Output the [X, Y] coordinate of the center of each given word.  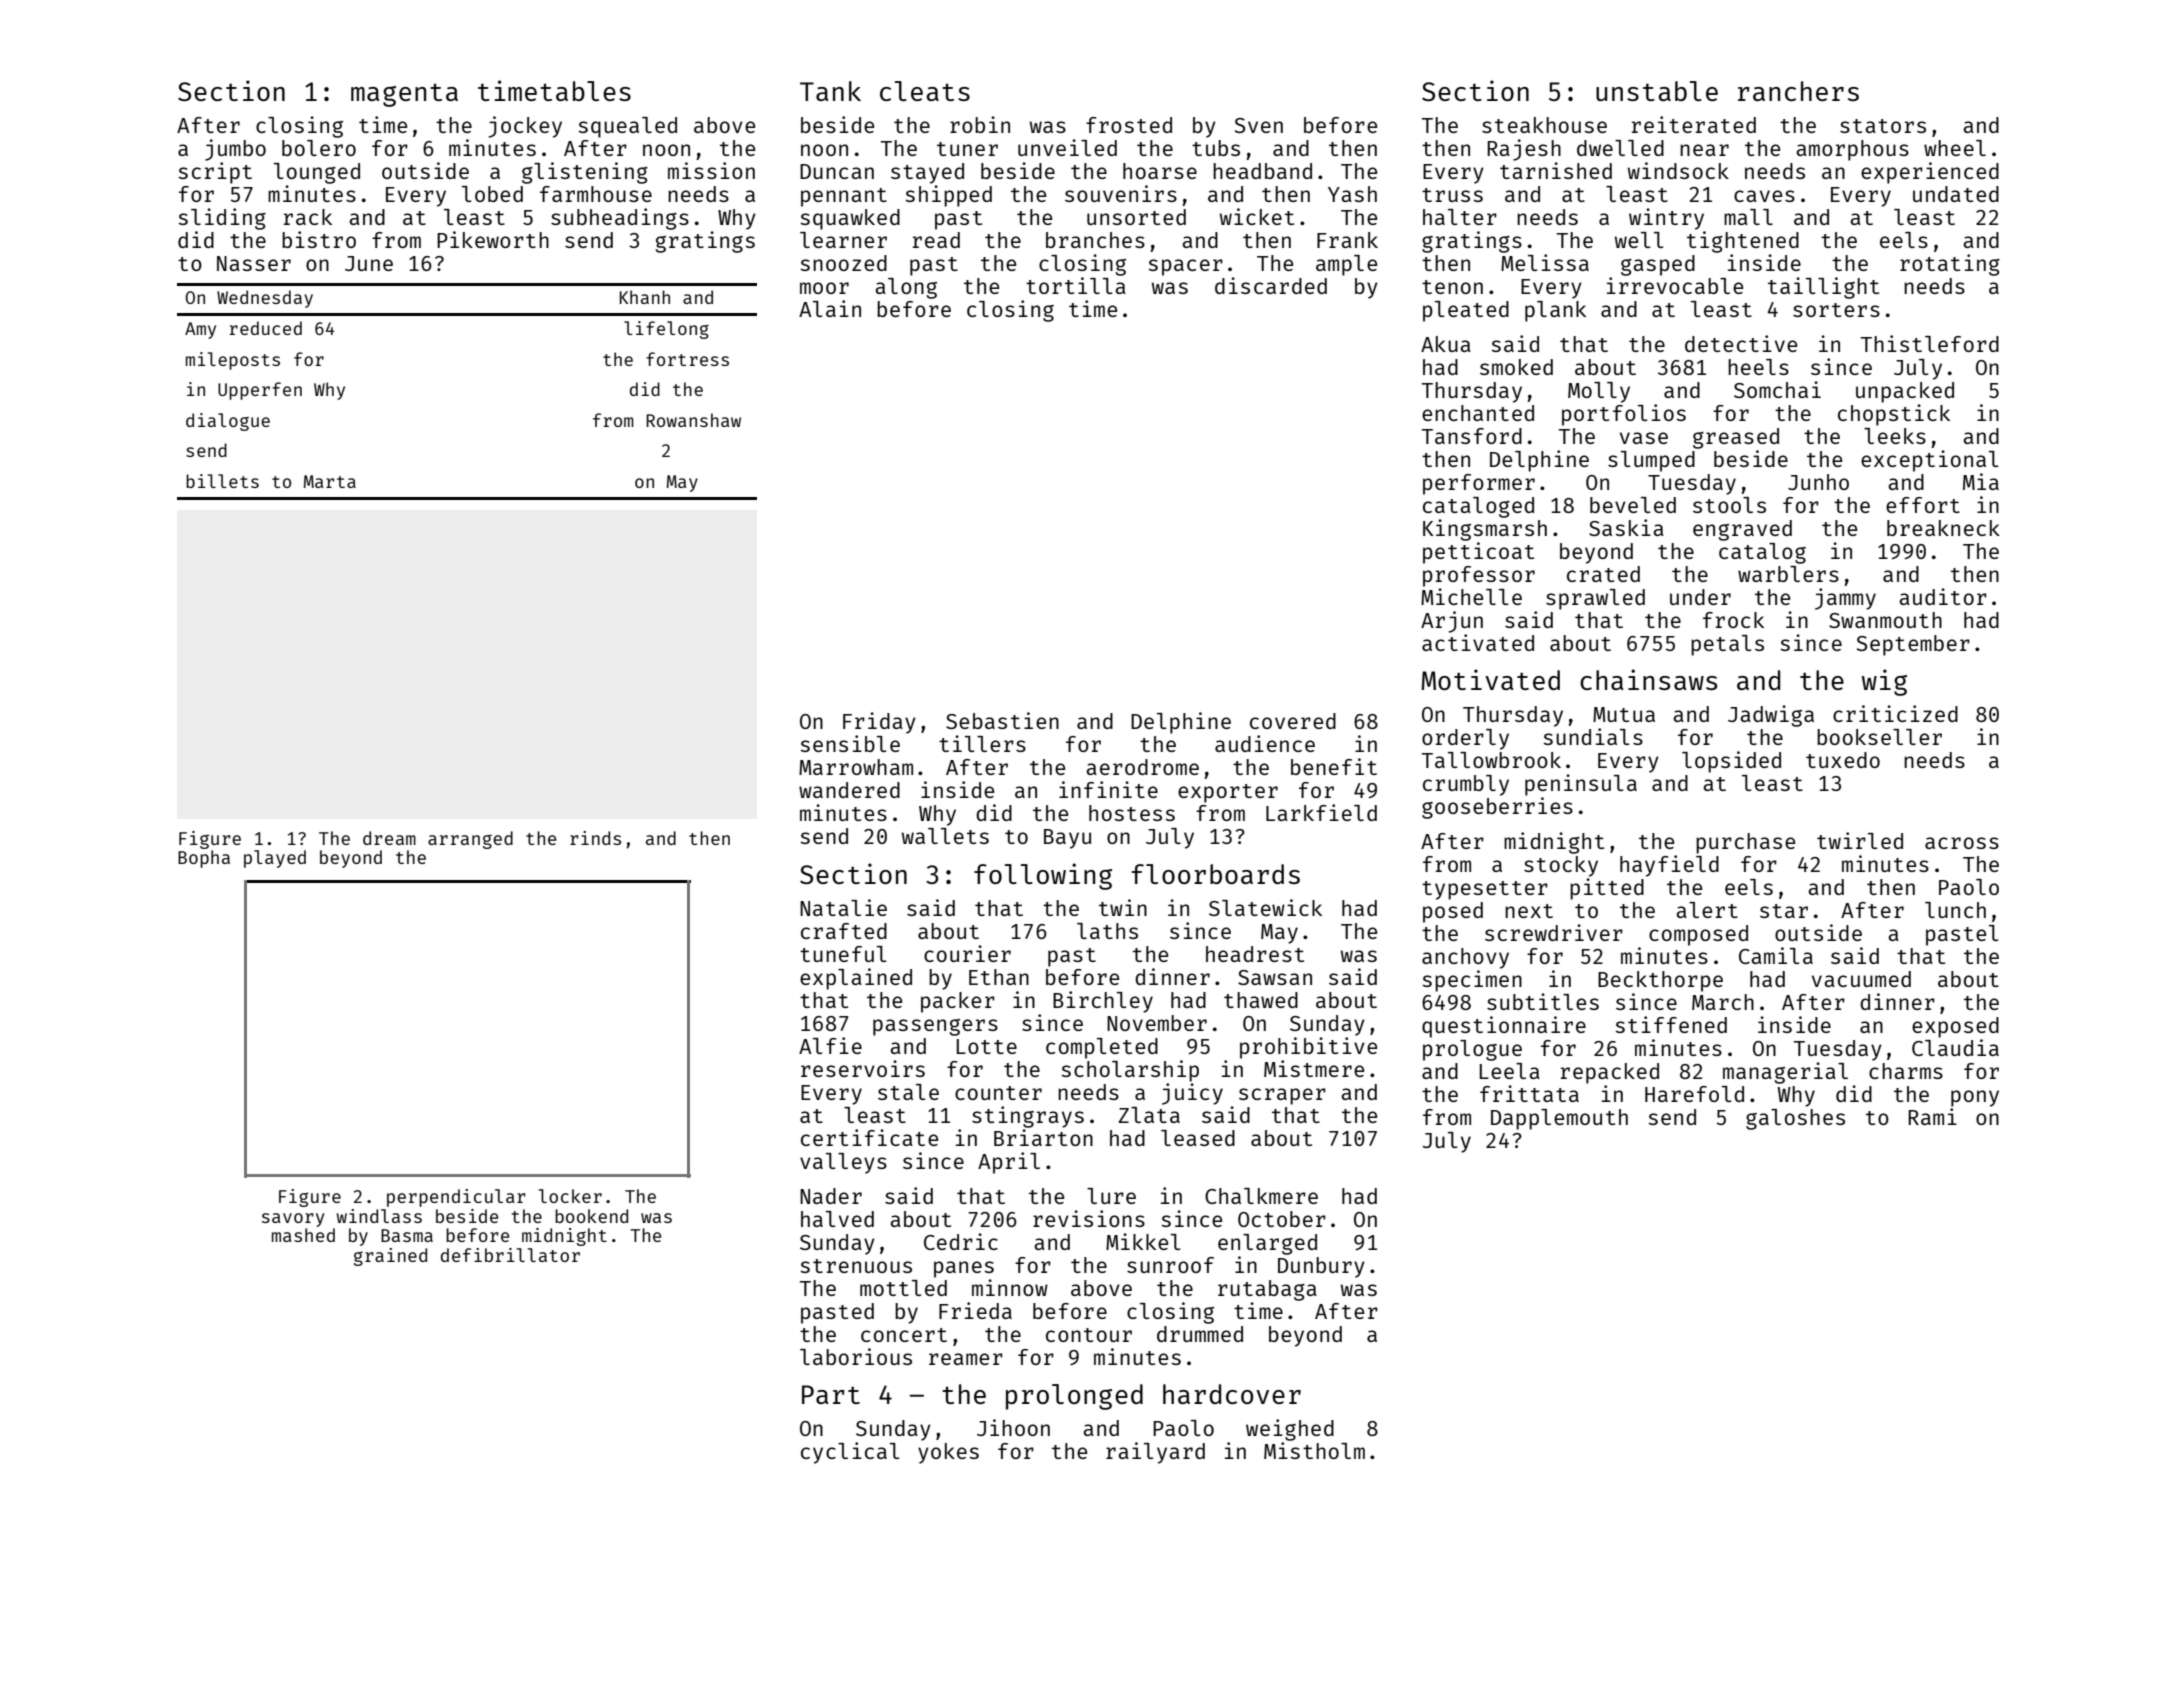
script [215, 173]
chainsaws [1648, 679]
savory [293, 1220]
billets [222, 481]
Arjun [1452, 622]
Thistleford [1930, 343]
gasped [1658, 265]
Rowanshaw [693, 420]
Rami [1932, 1116]
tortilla [1076, 285]
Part [831, 1394]
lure [1111, 1196]
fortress [687, 359]
